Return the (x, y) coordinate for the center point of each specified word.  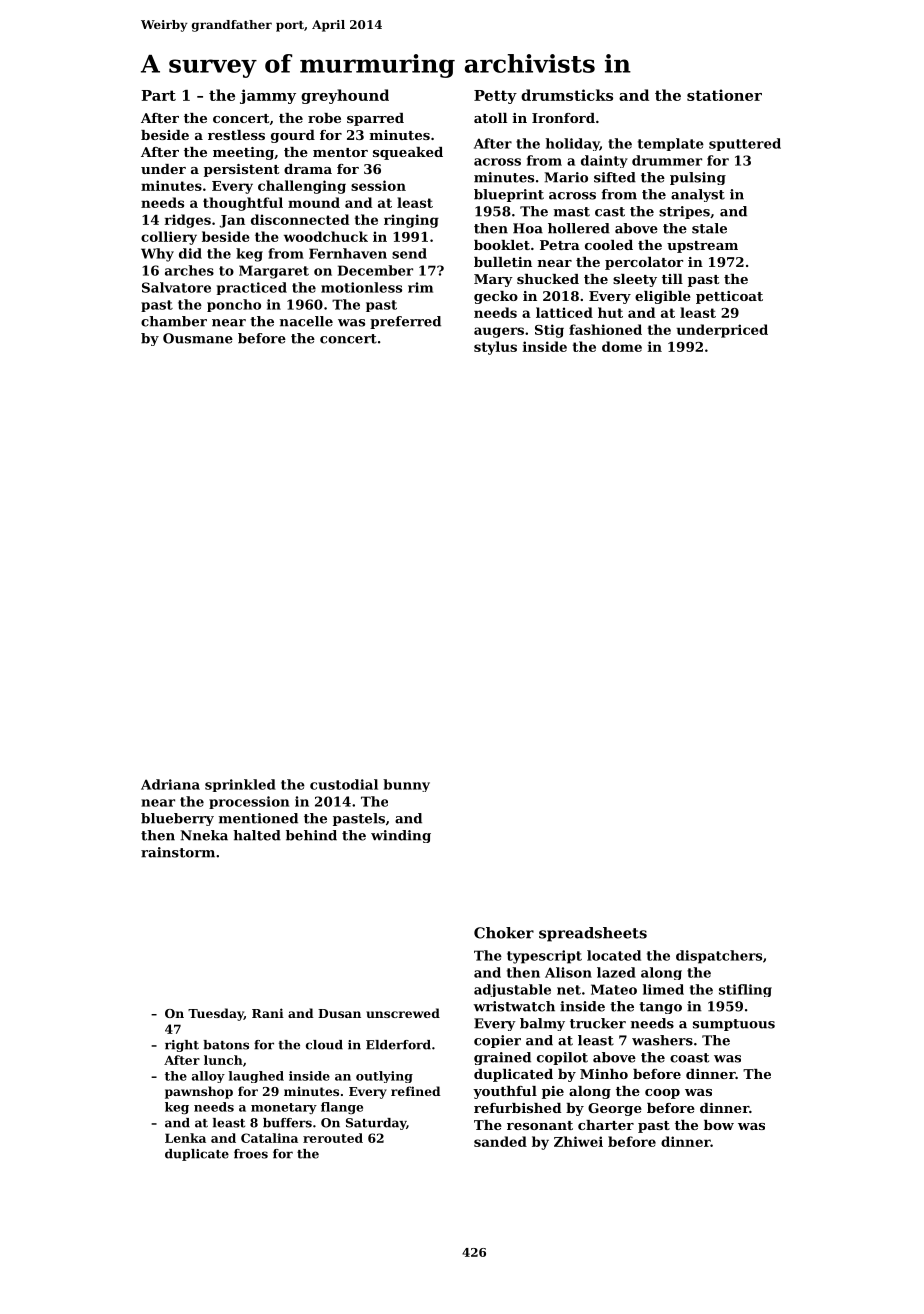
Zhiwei (578, 1141)
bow (719, 1125)
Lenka (185, 1138)
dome (622, 346)
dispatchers (719, 957)
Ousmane (198, 338)
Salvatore (176, 287)
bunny (406, 785)
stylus (495, 348)
